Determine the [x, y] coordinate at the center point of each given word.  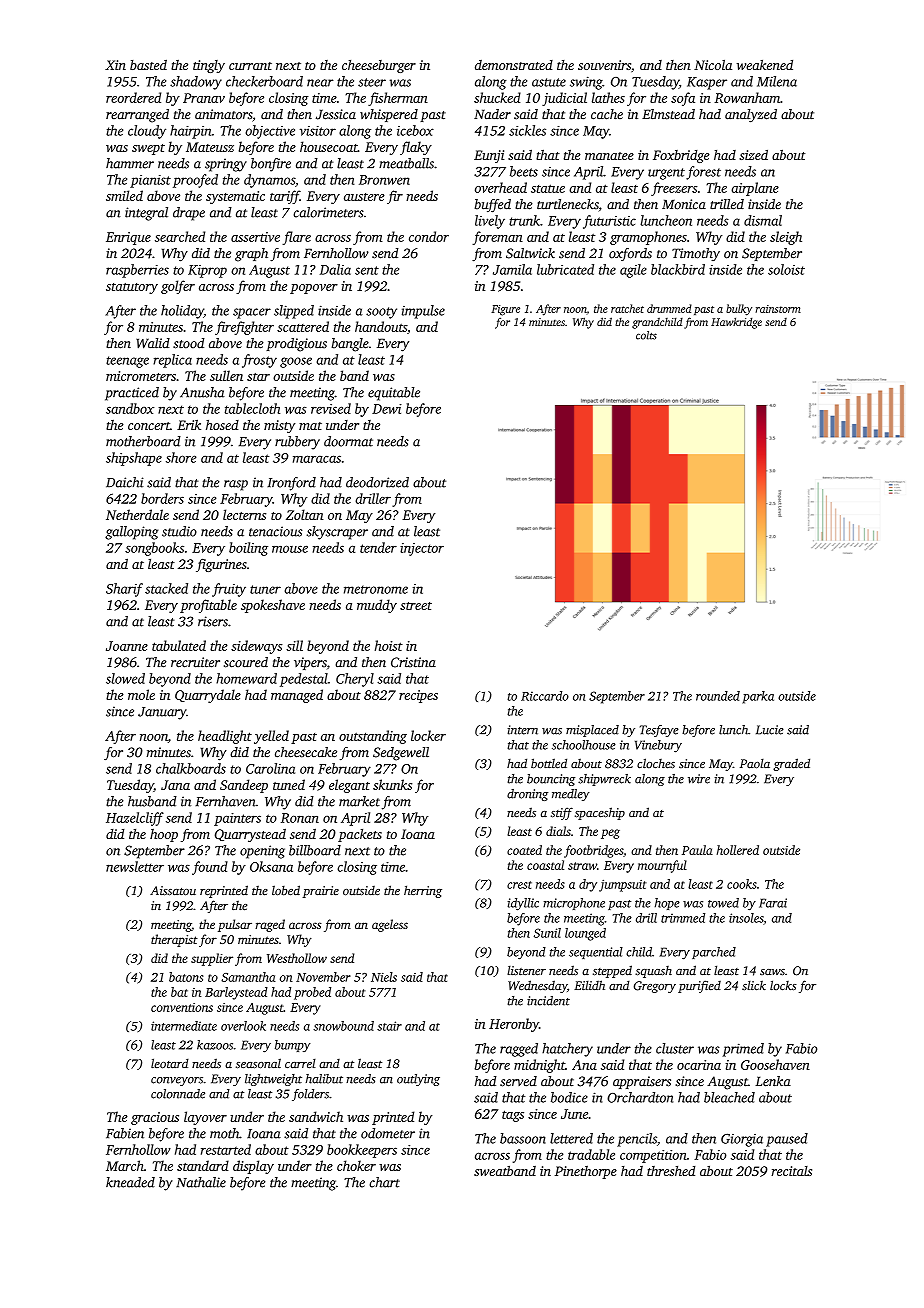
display [253, 1167]
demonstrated [514, 65]
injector [422, 549]
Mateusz [210, 147]
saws [772, 972]
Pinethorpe [586, 1172]
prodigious [296, 345]
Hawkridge [736, 323]
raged [270, 925]
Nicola [713, 64]
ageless [390, 925]
